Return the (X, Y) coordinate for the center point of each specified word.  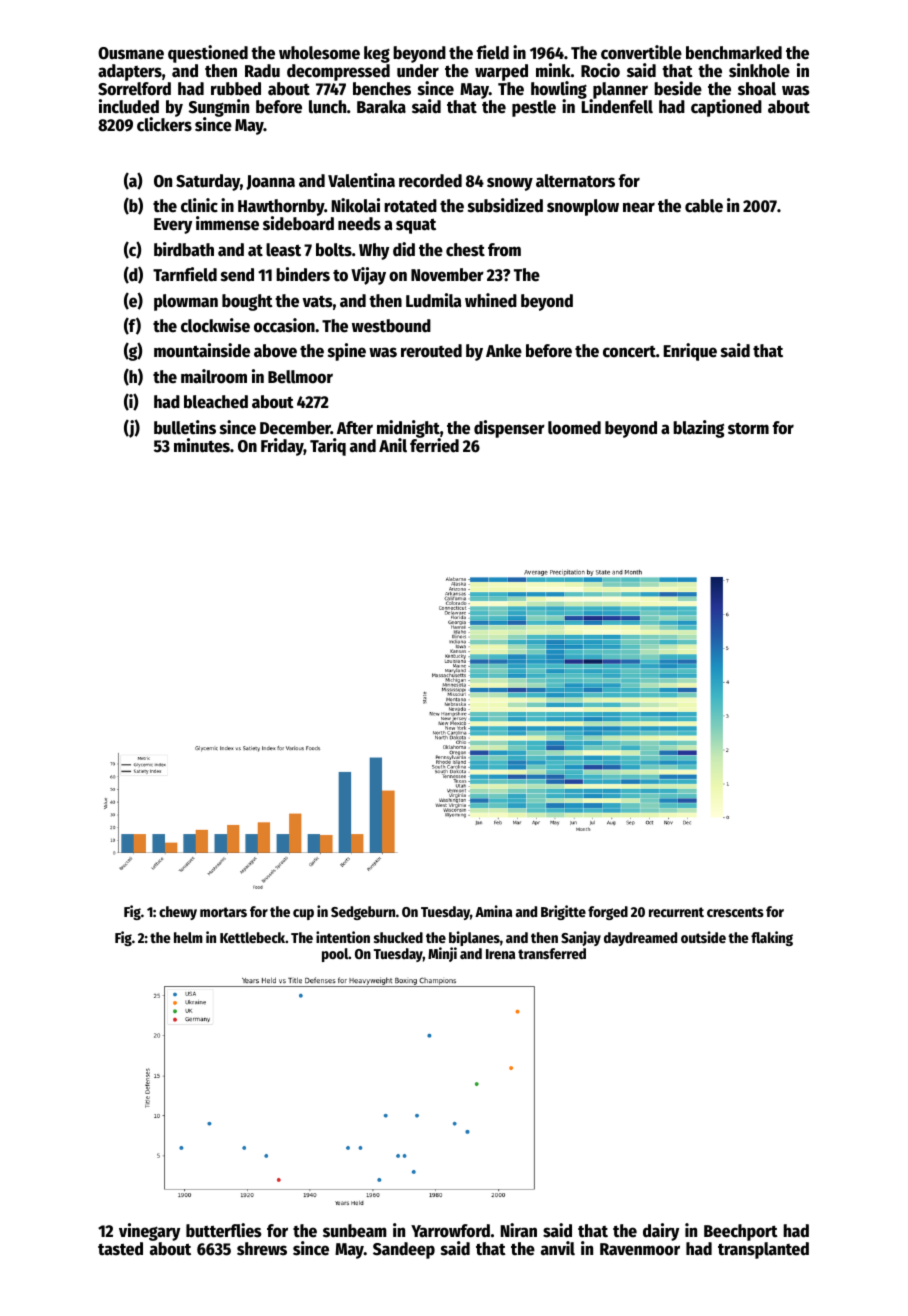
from (504, 250)
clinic (199, 205)
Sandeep (404, 1250)
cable (704, 206)
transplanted (763, 1250)
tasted (120, 1249)
